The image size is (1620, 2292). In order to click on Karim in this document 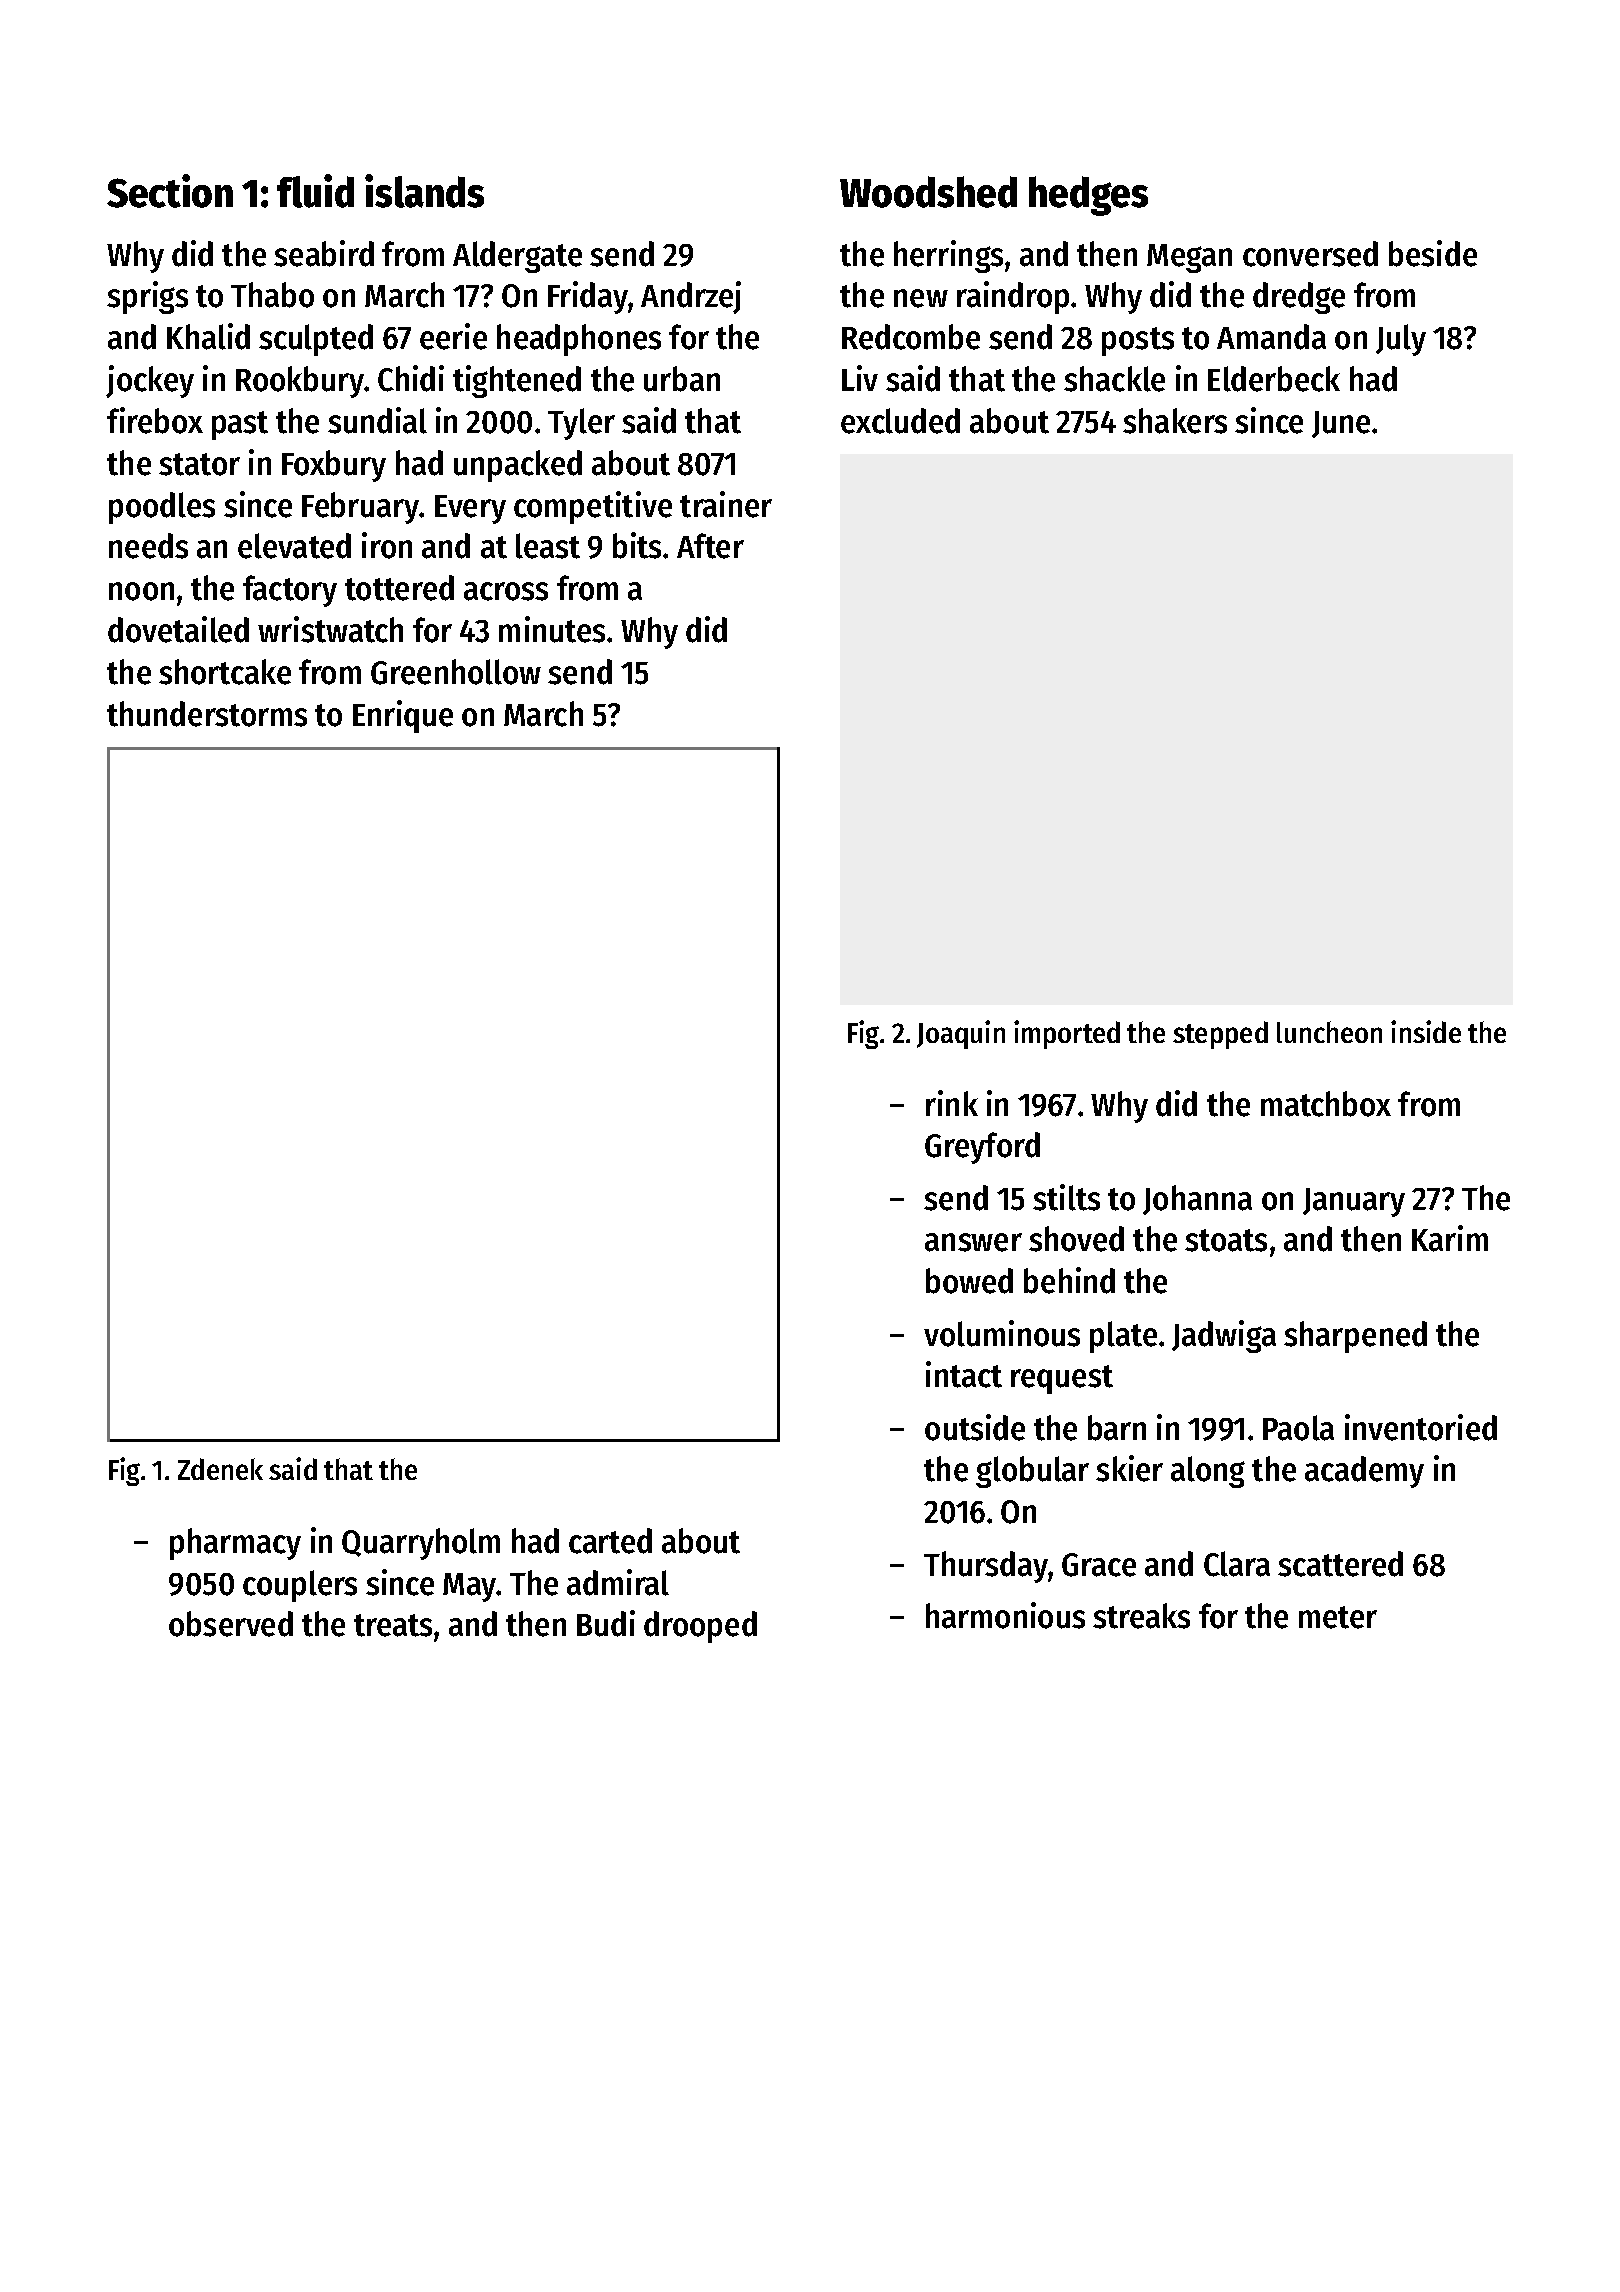, I will do `click(1450, 1238)`.
